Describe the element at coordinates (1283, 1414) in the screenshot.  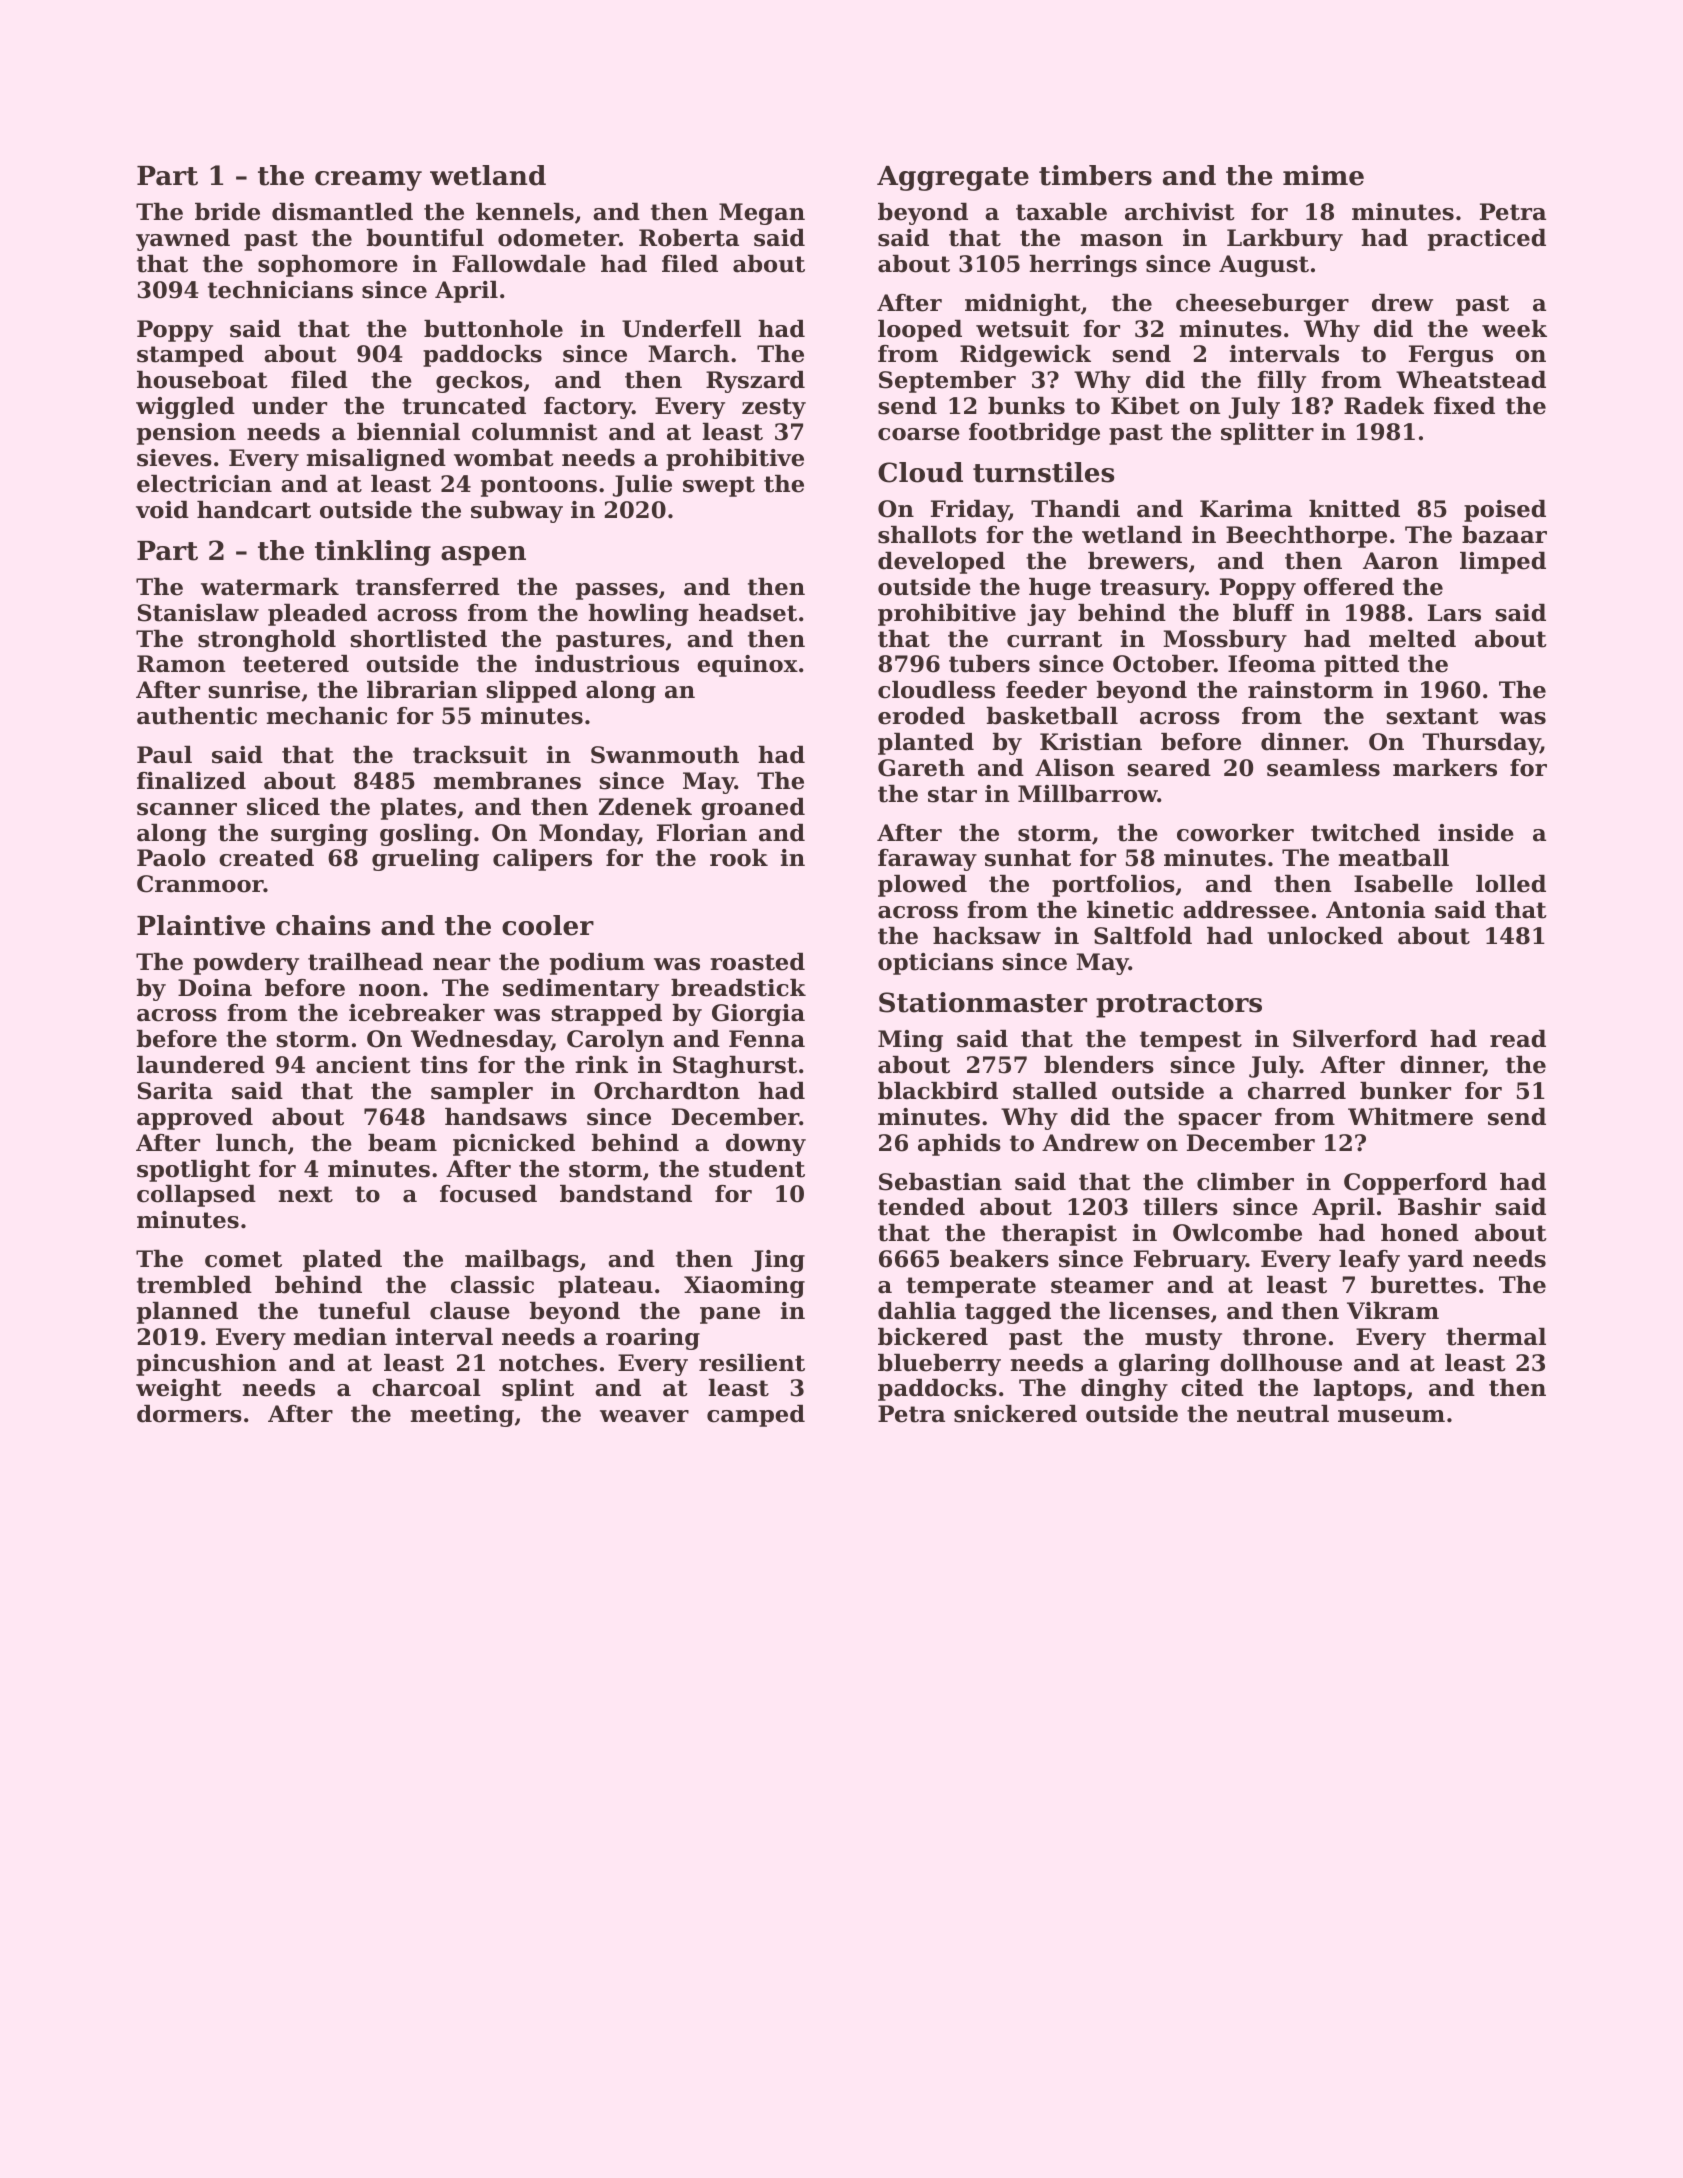
I see `neutral` at that location.
